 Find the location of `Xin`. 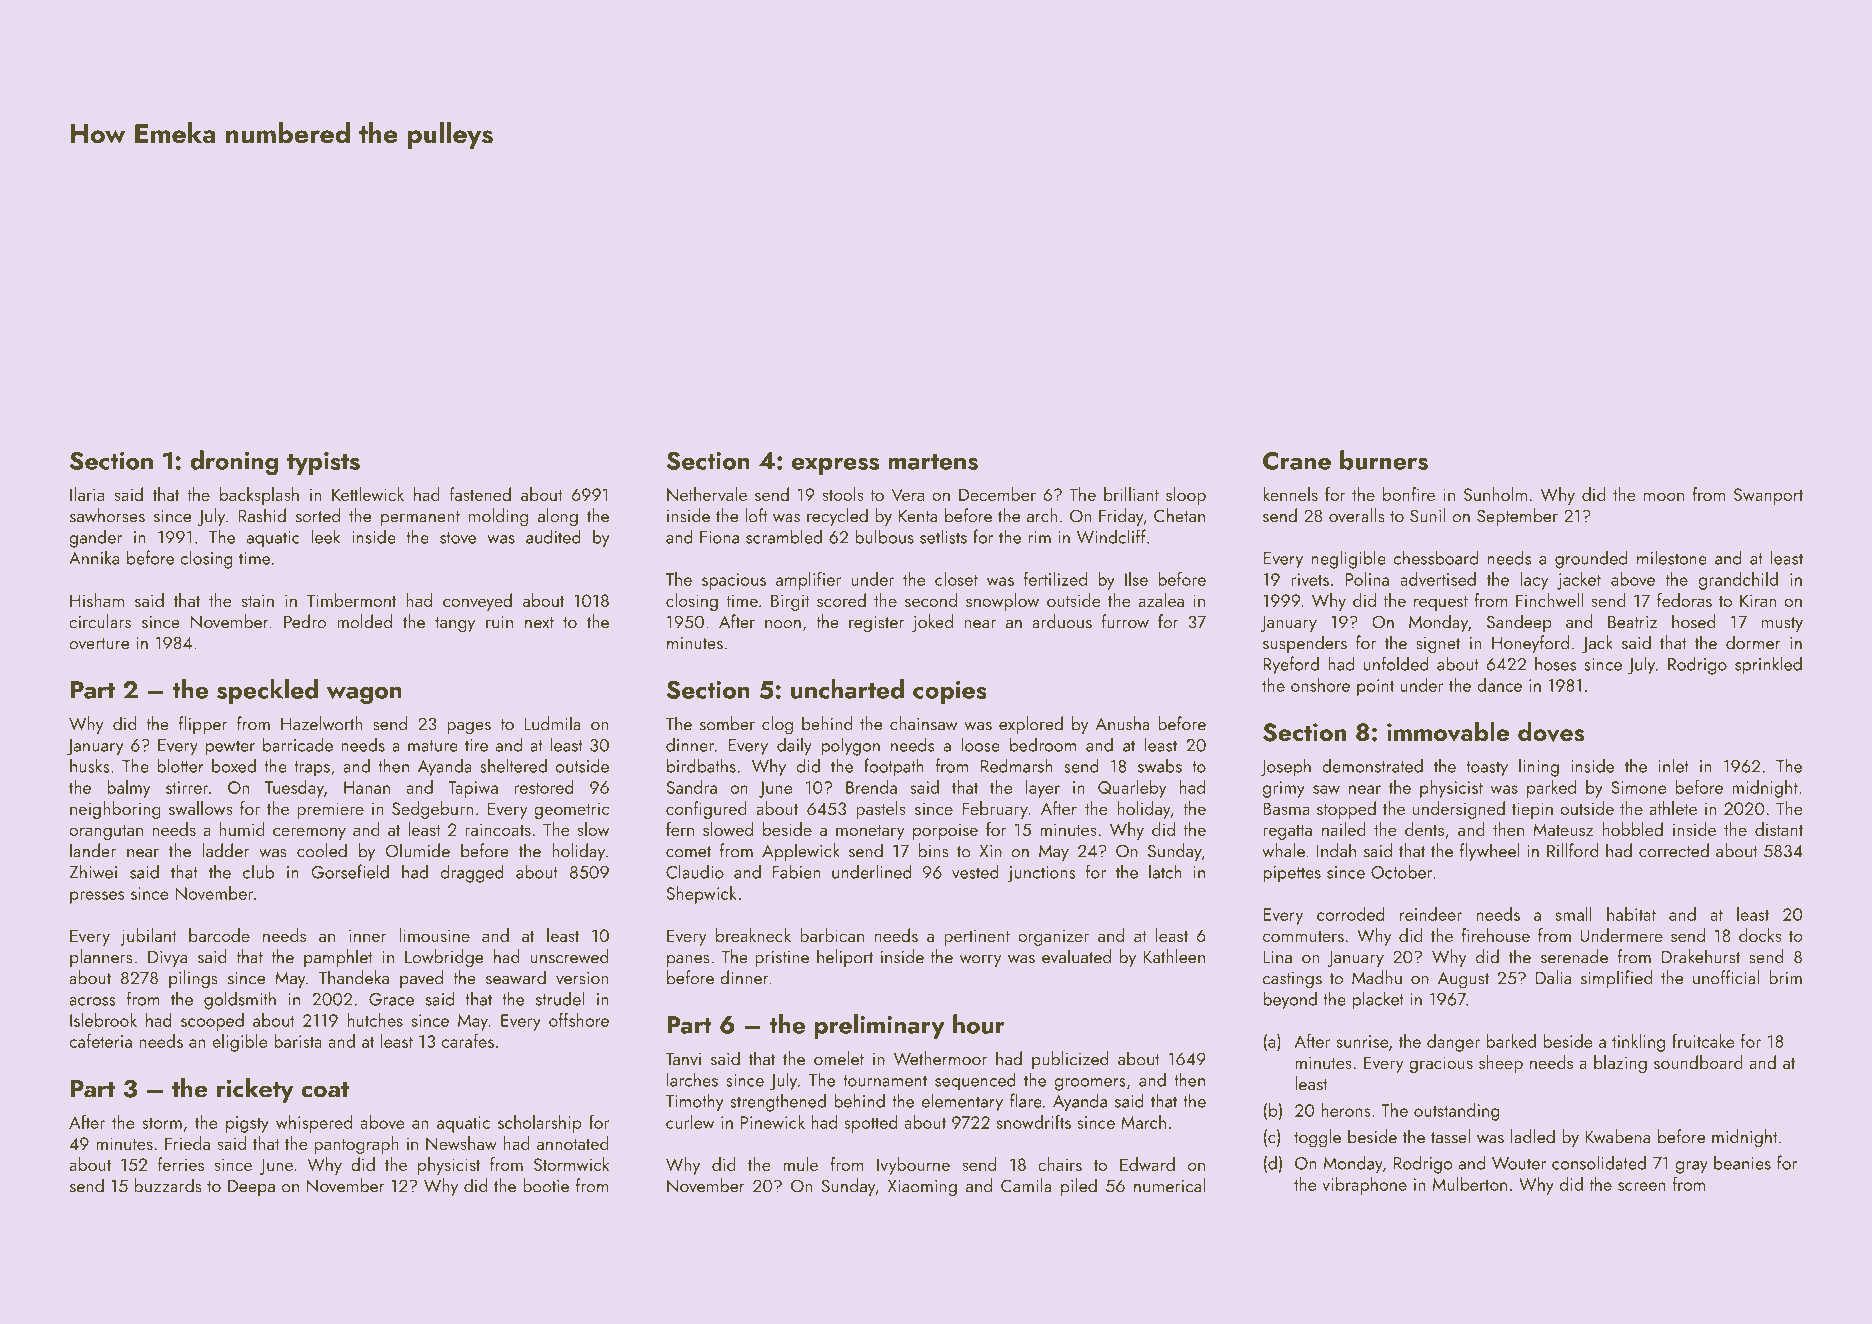

Xin is located at coordinates (990, 851).
